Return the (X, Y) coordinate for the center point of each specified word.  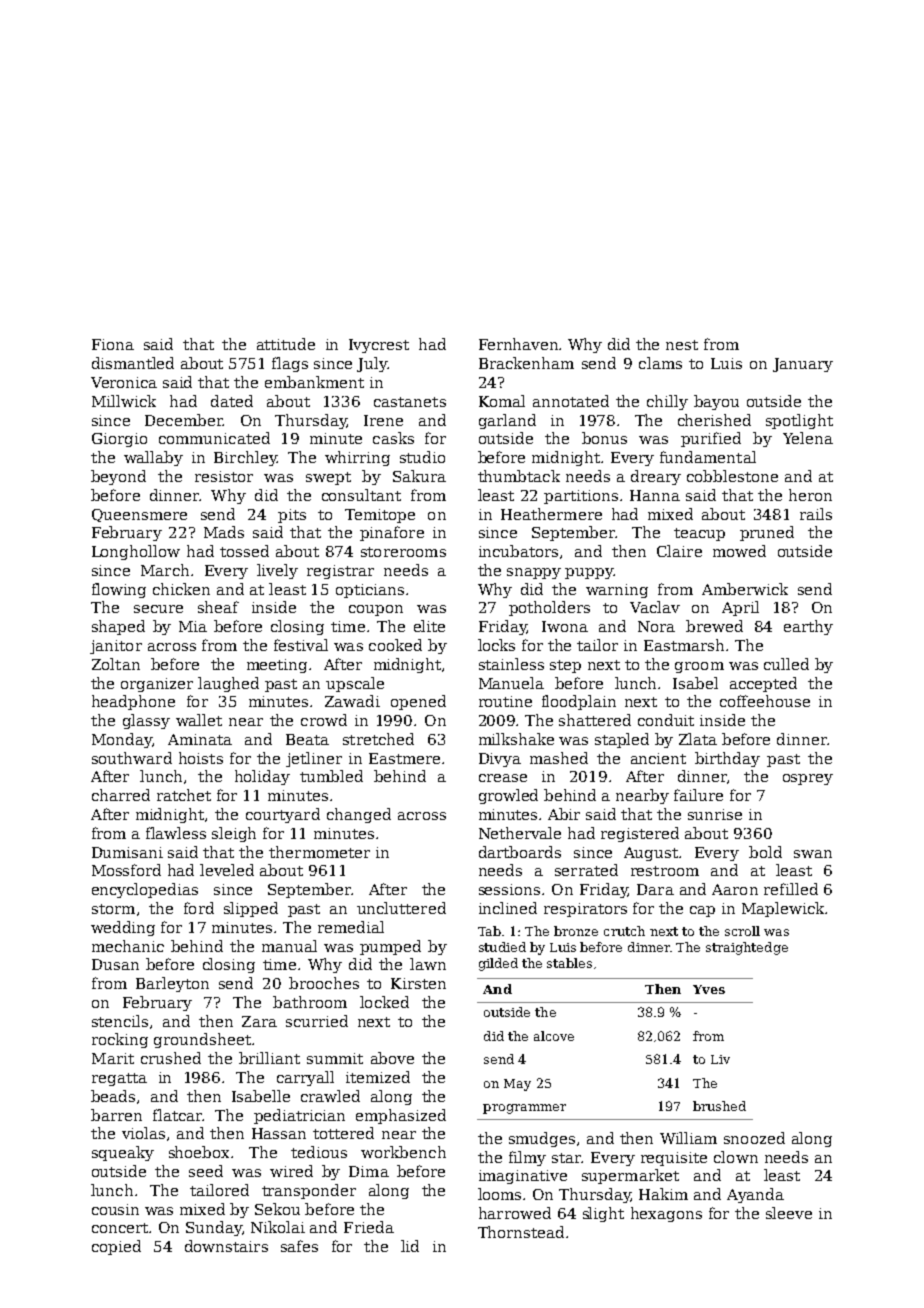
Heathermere (551, 514)
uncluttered (401, 908)
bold (765, 852)
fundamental (708, 457)
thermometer (319, 852)
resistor (224, 476)
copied (116, 1247)
